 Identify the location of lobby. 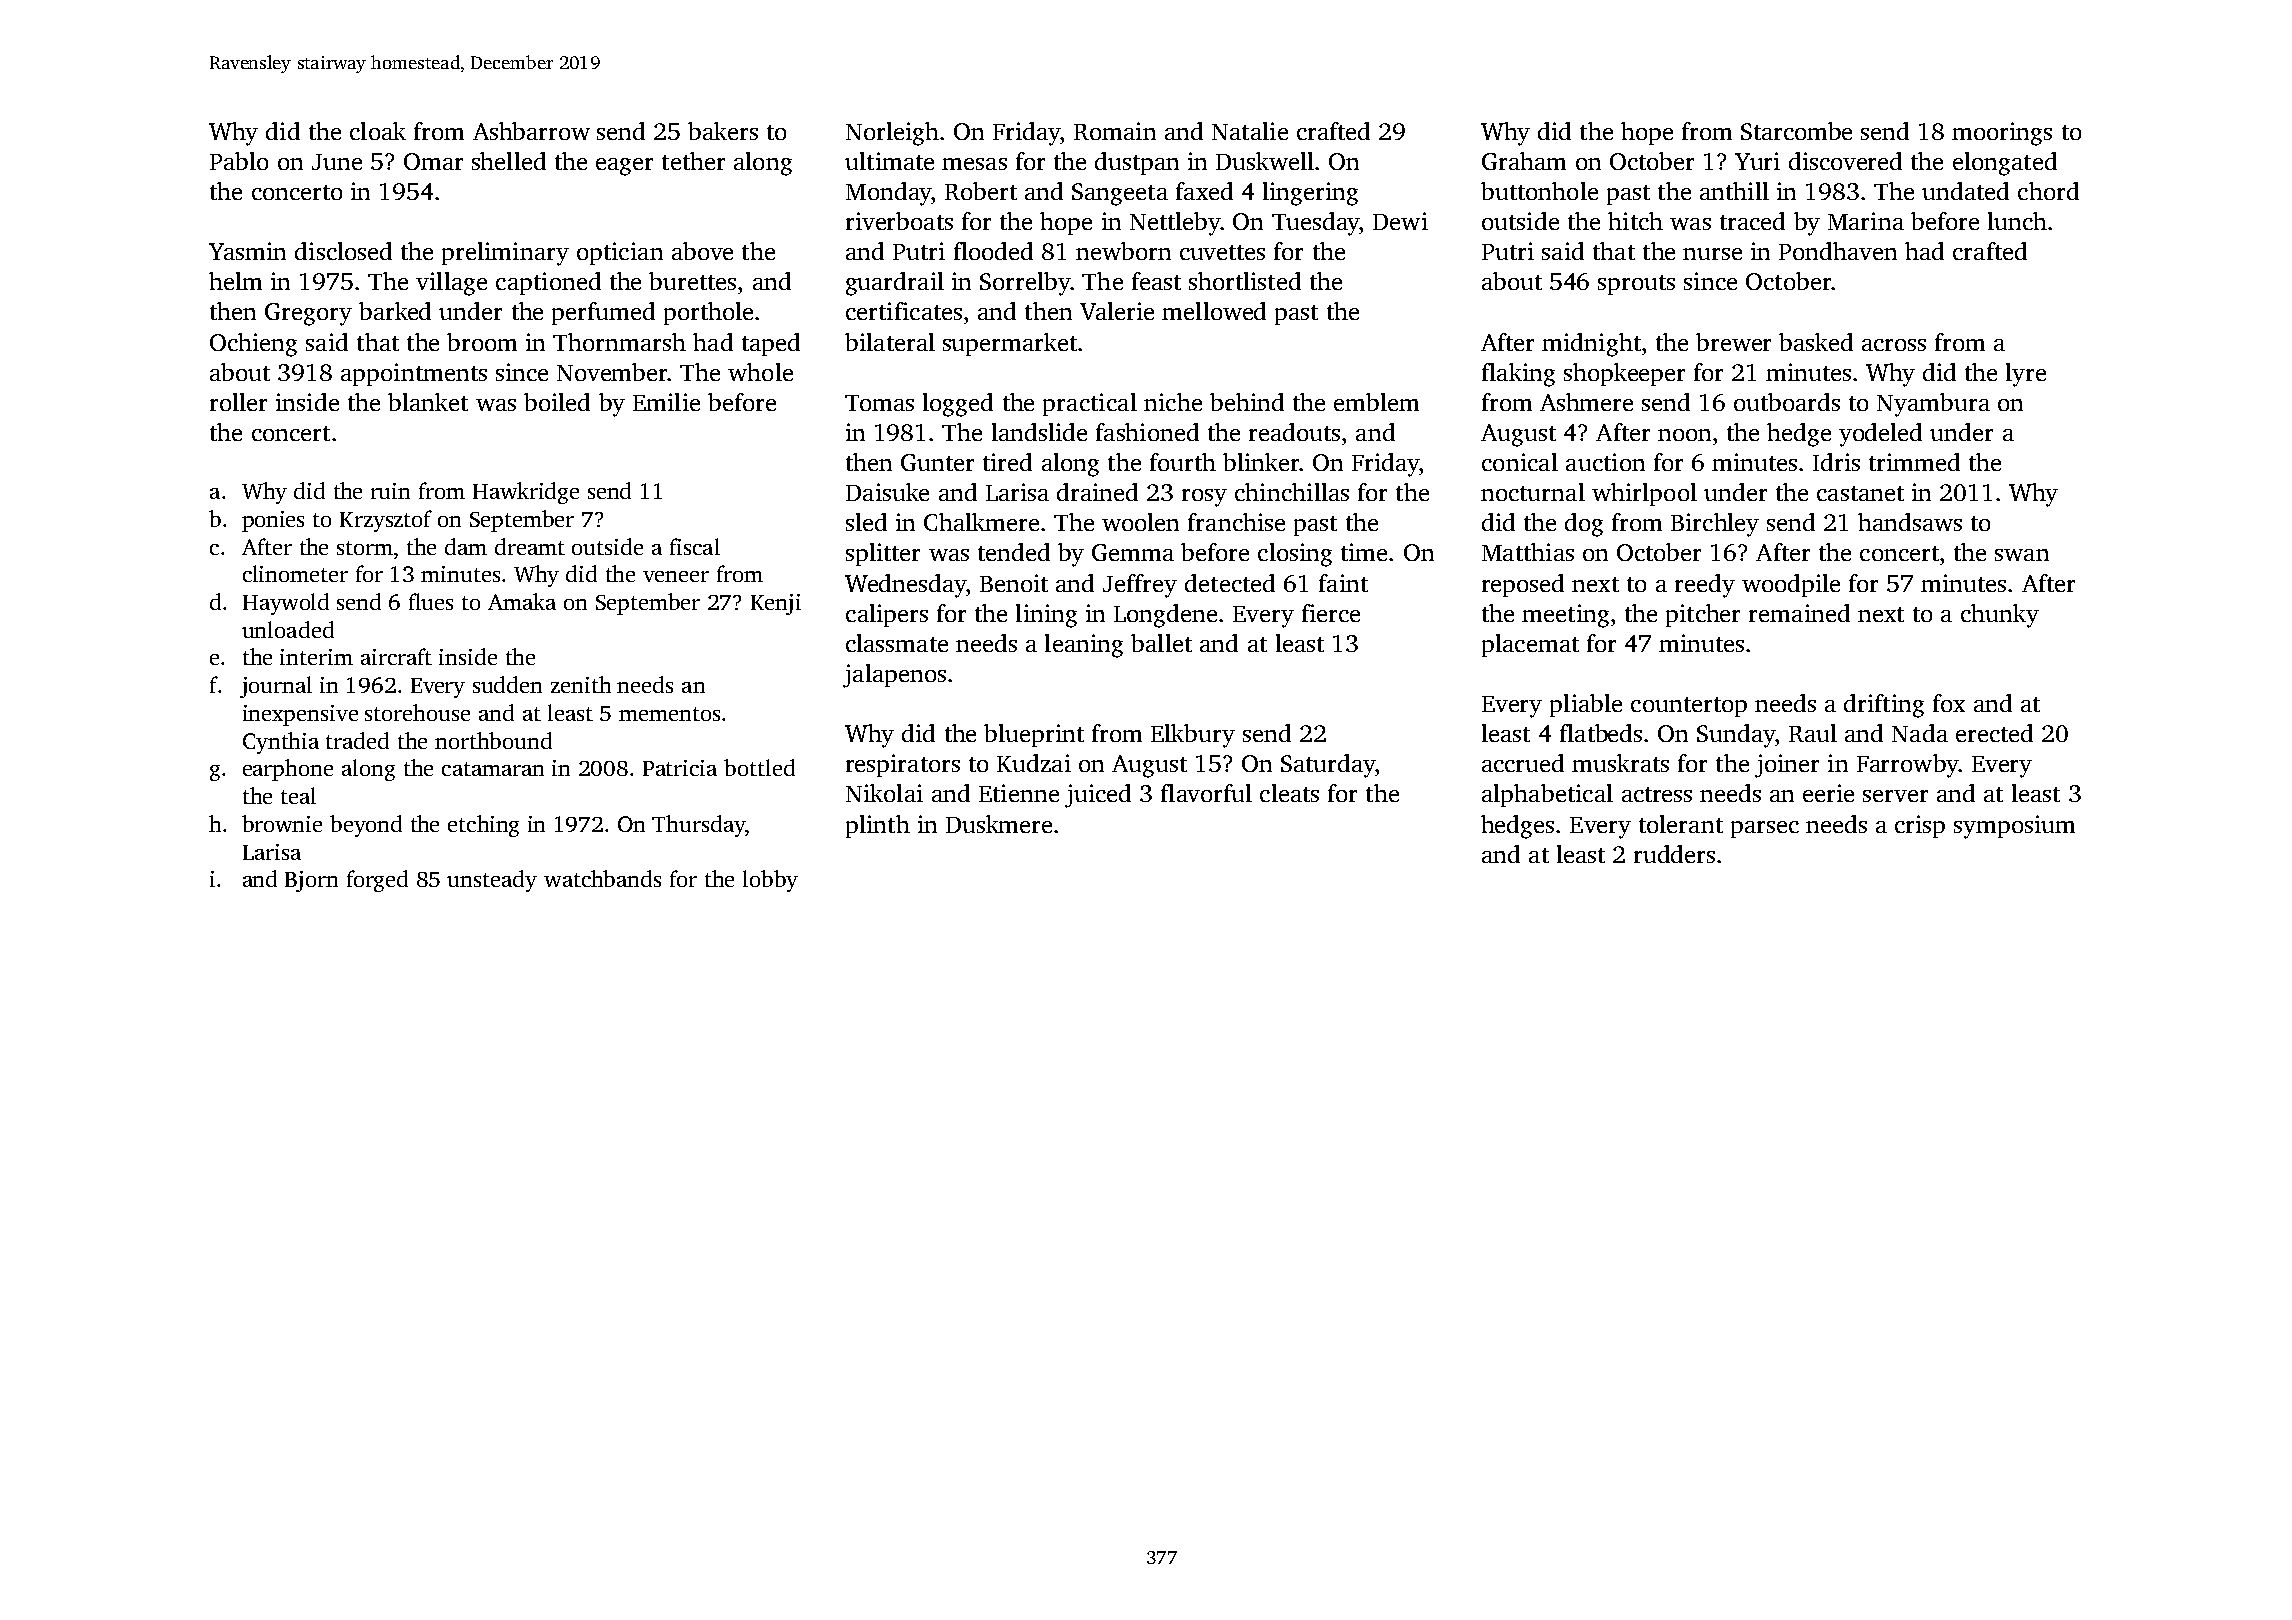
(770, 881).
